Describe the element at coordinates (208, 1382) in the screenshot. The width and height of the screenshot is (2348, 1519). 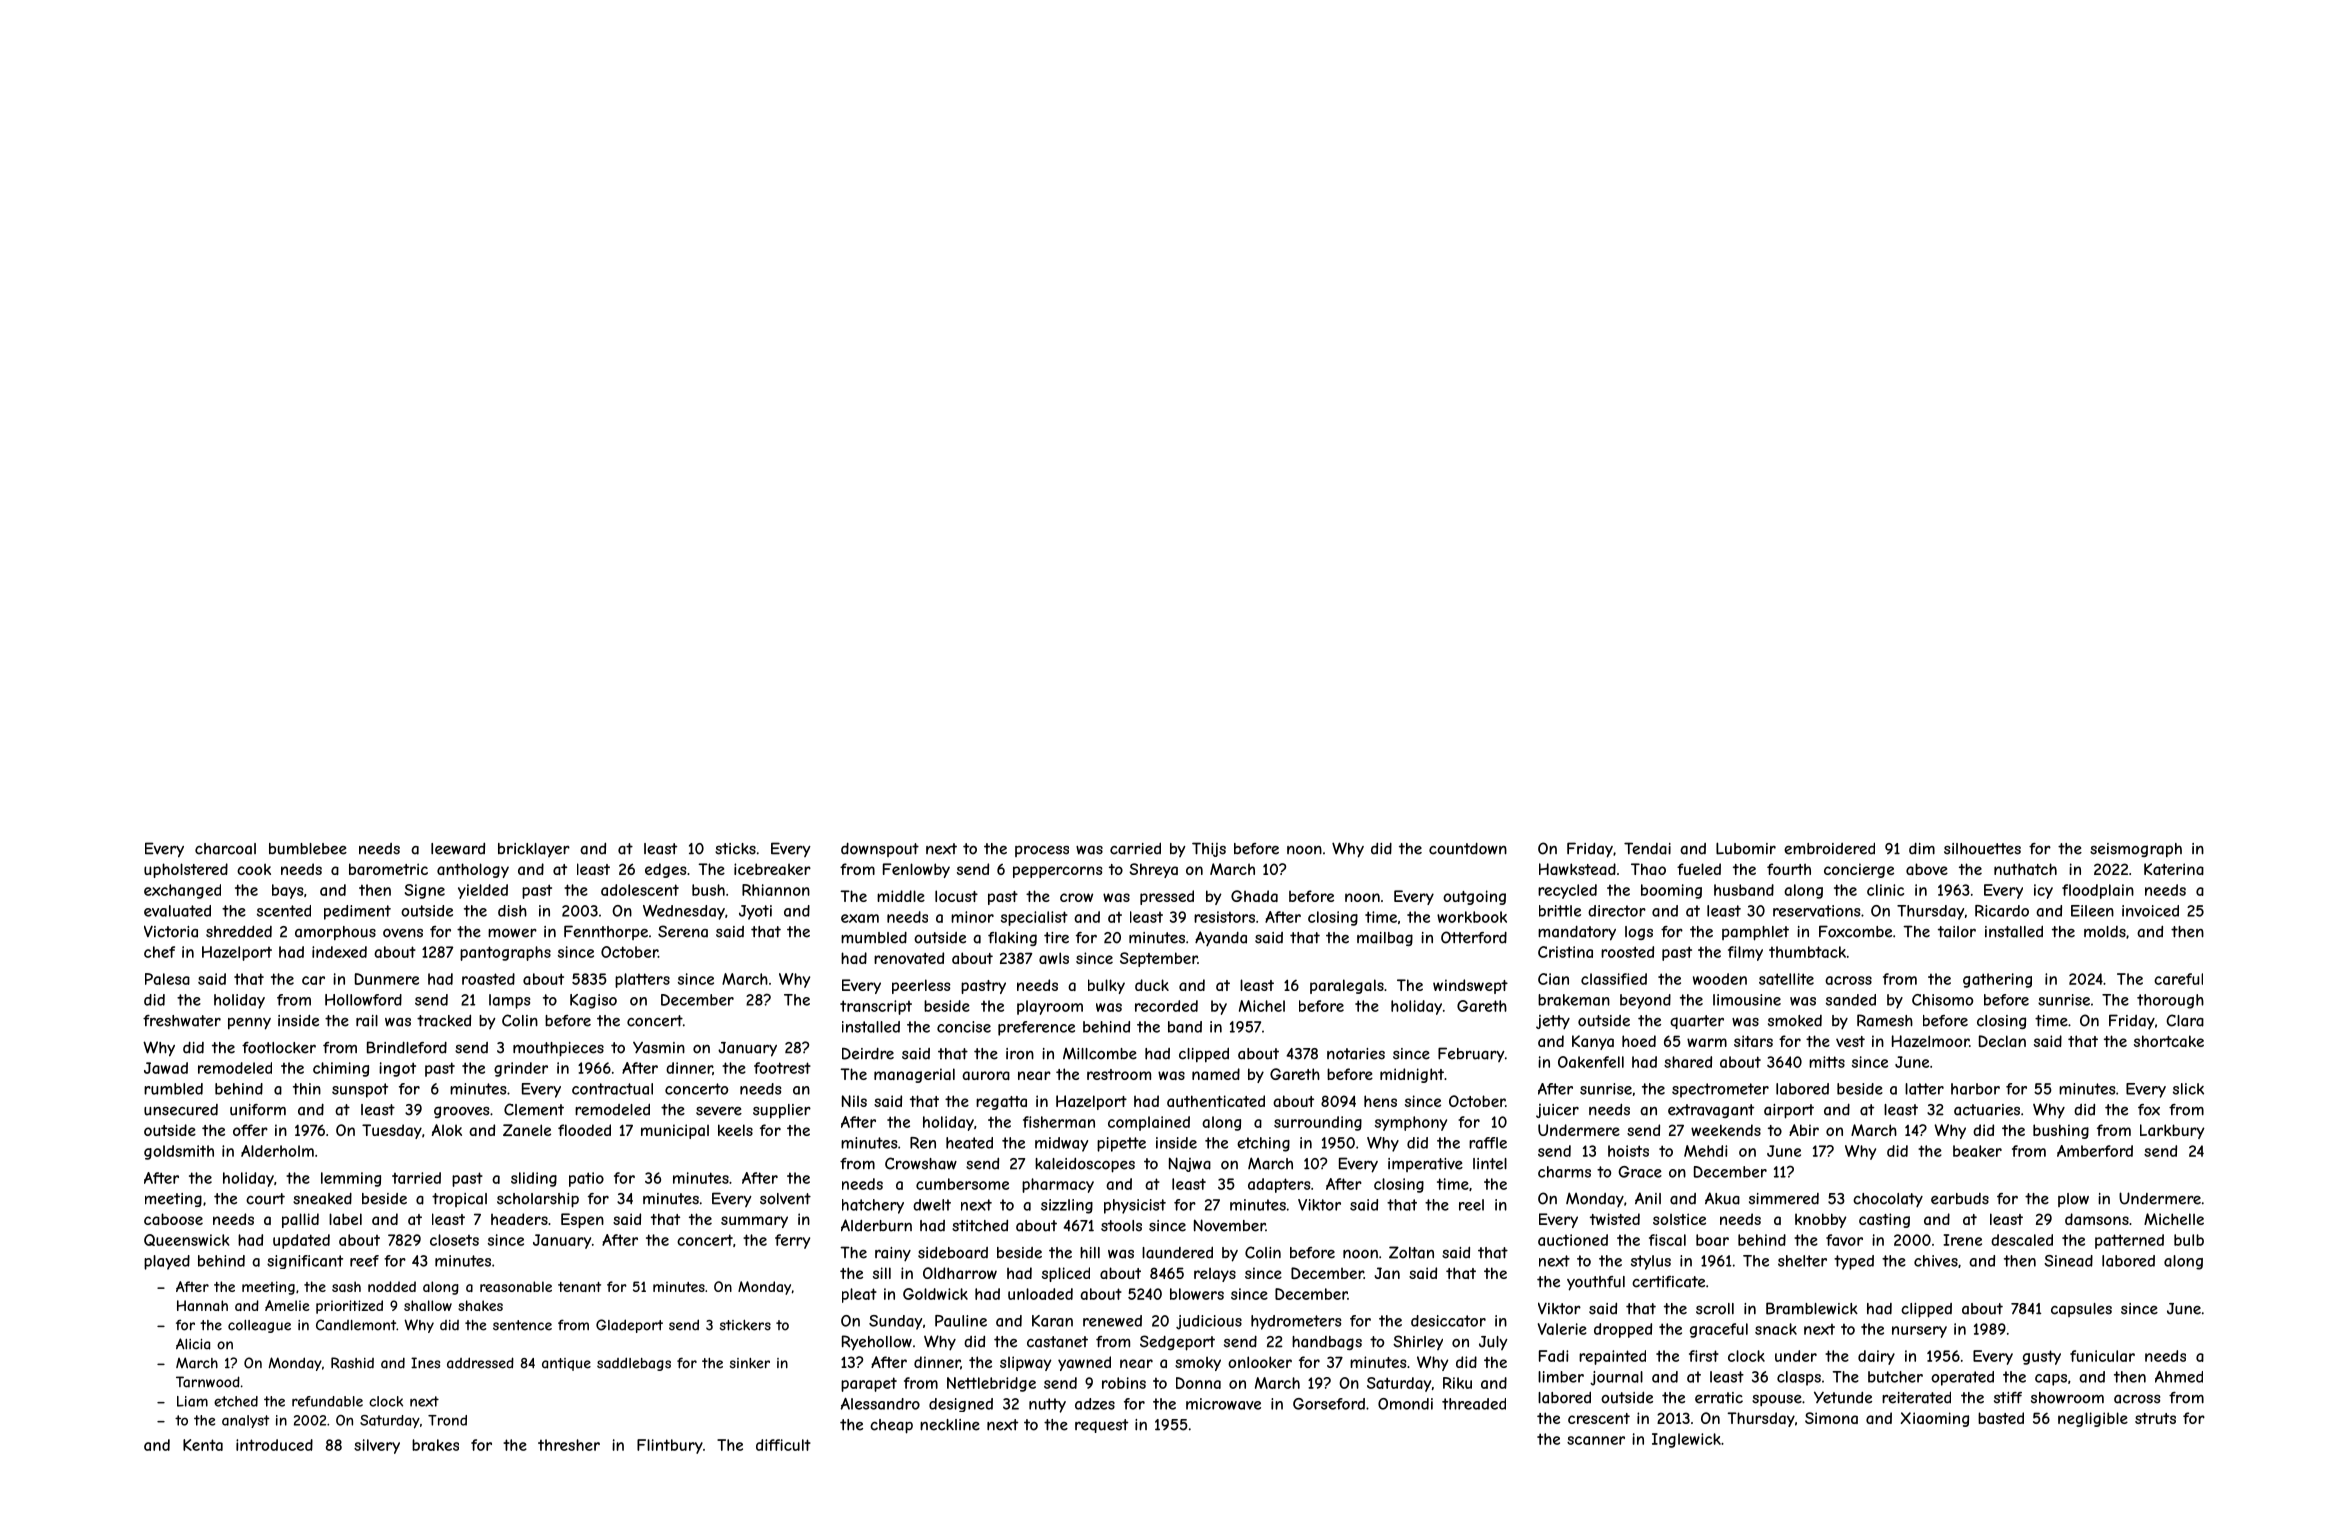
I see `Tarnwood` at that location.
